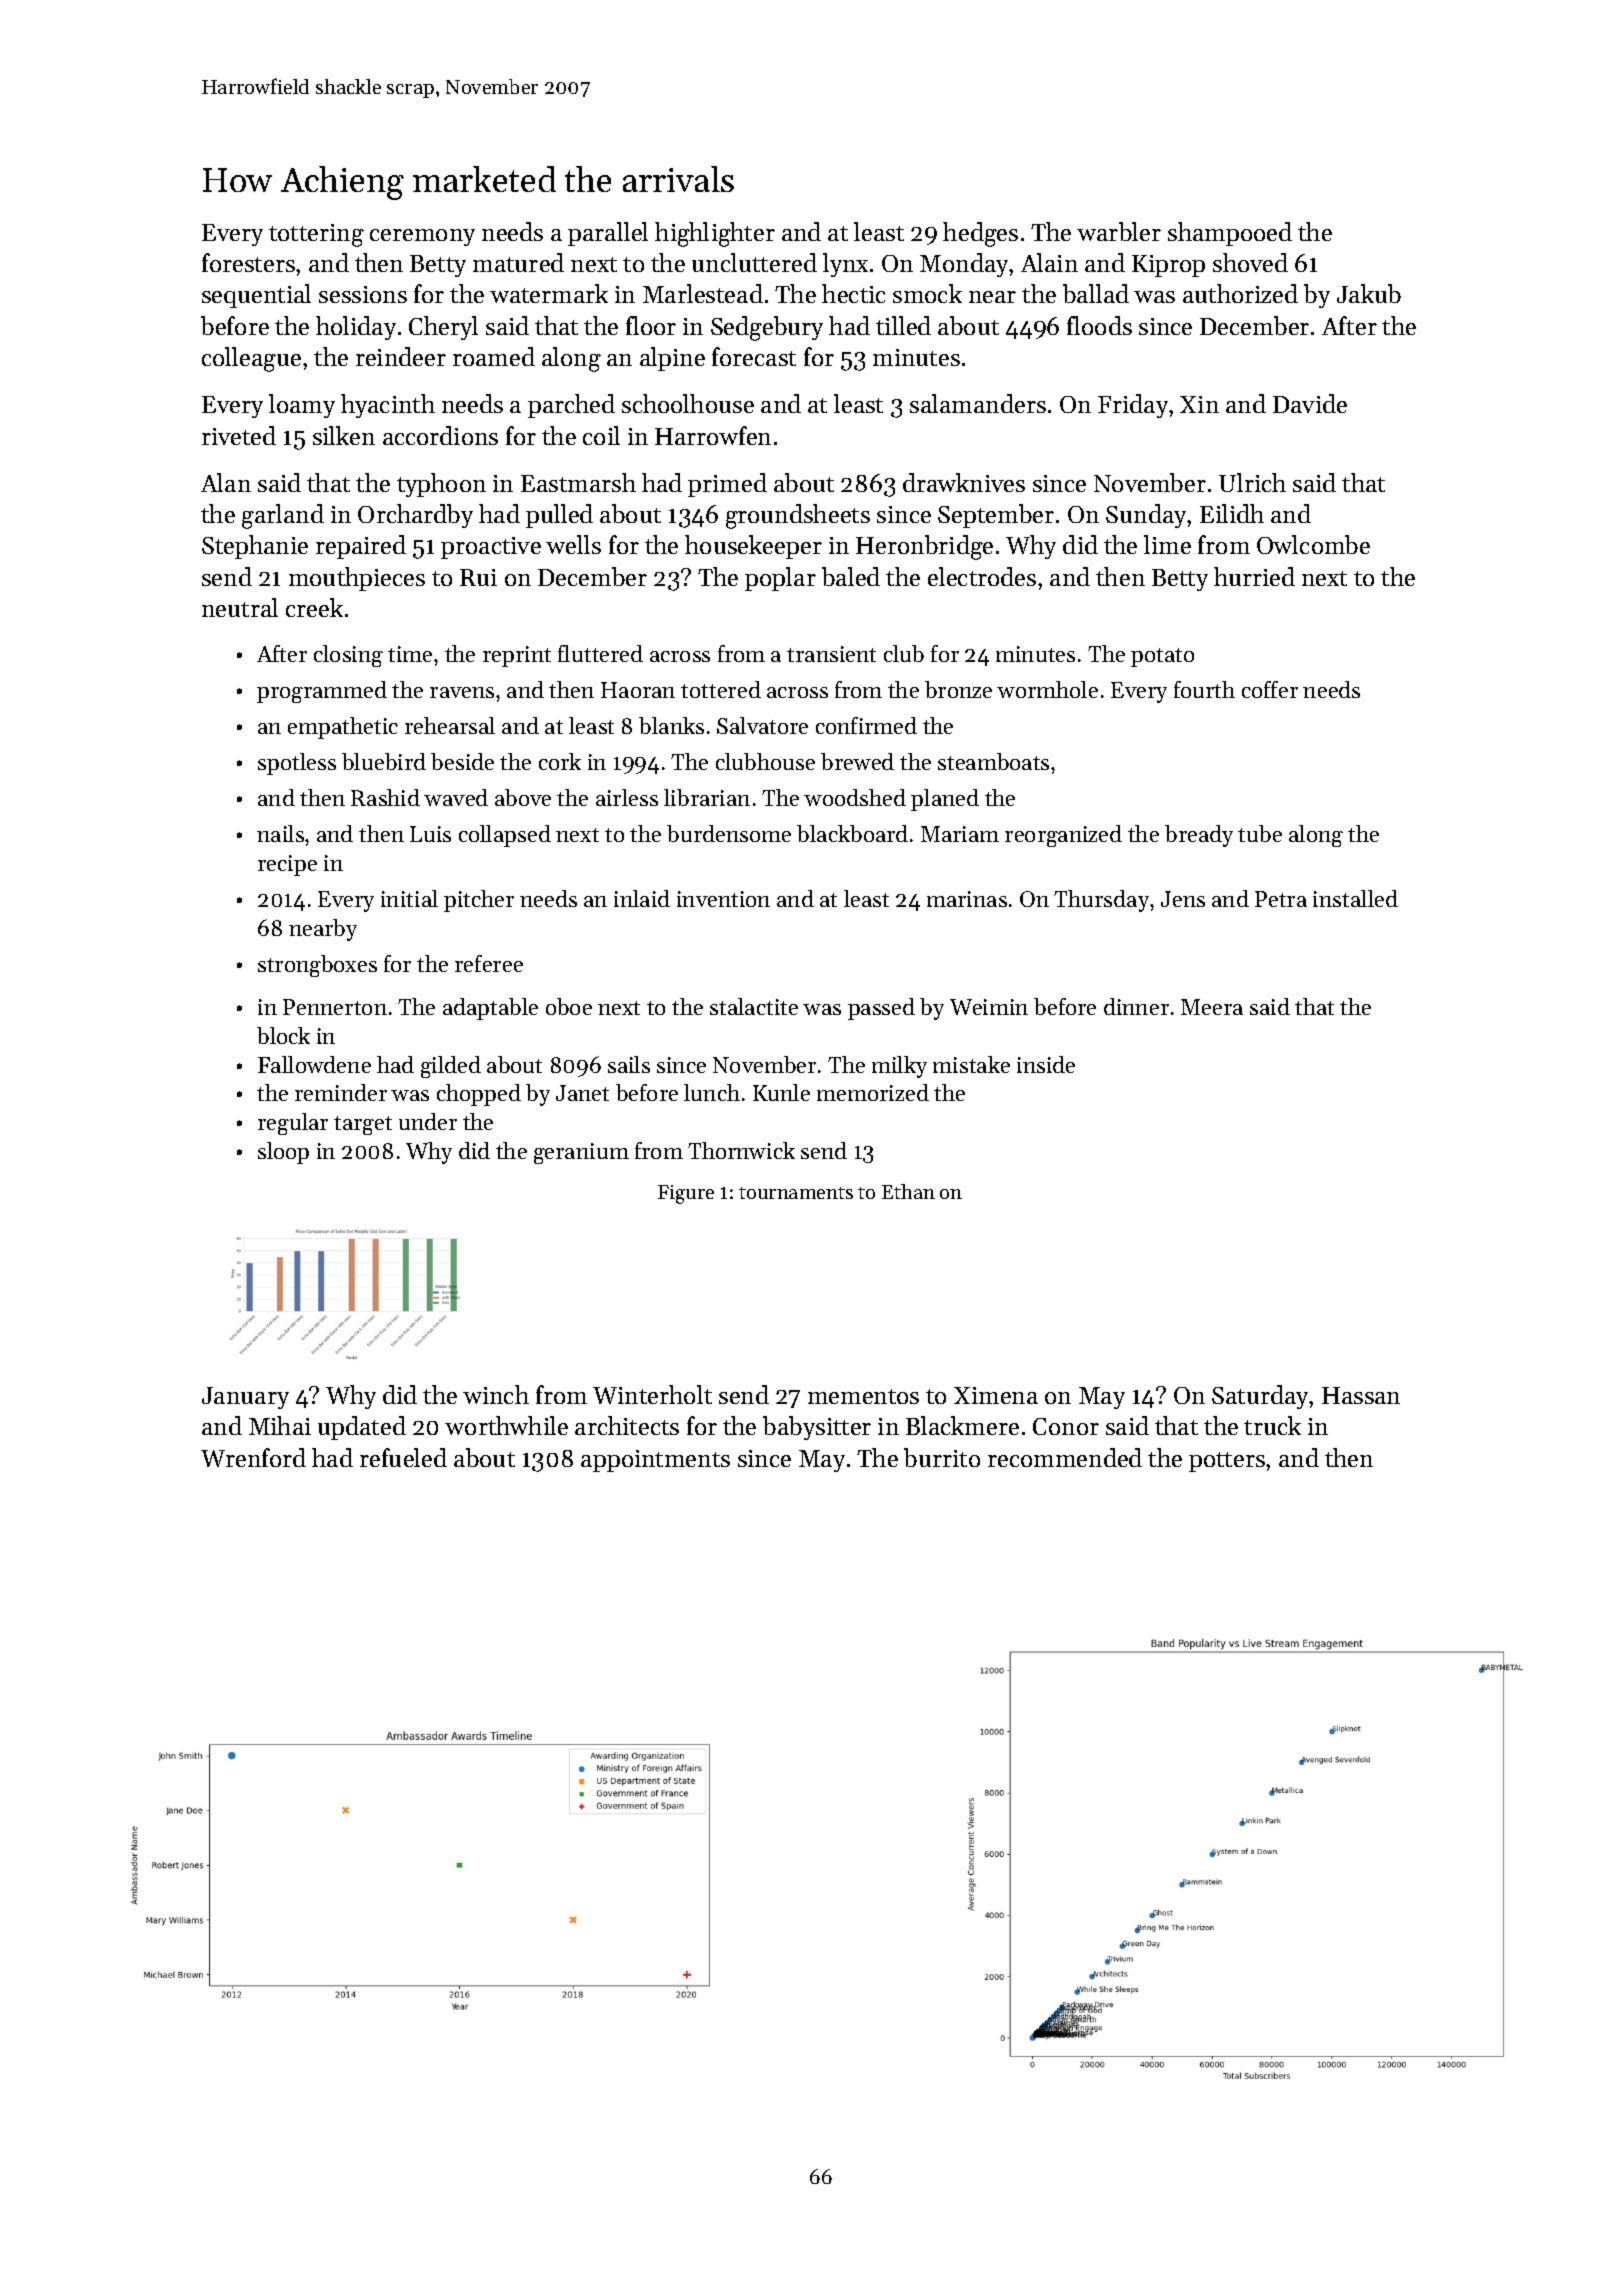  Describe the element at coordinates (1119, 231) in the image. I see `warbler` at that location.
